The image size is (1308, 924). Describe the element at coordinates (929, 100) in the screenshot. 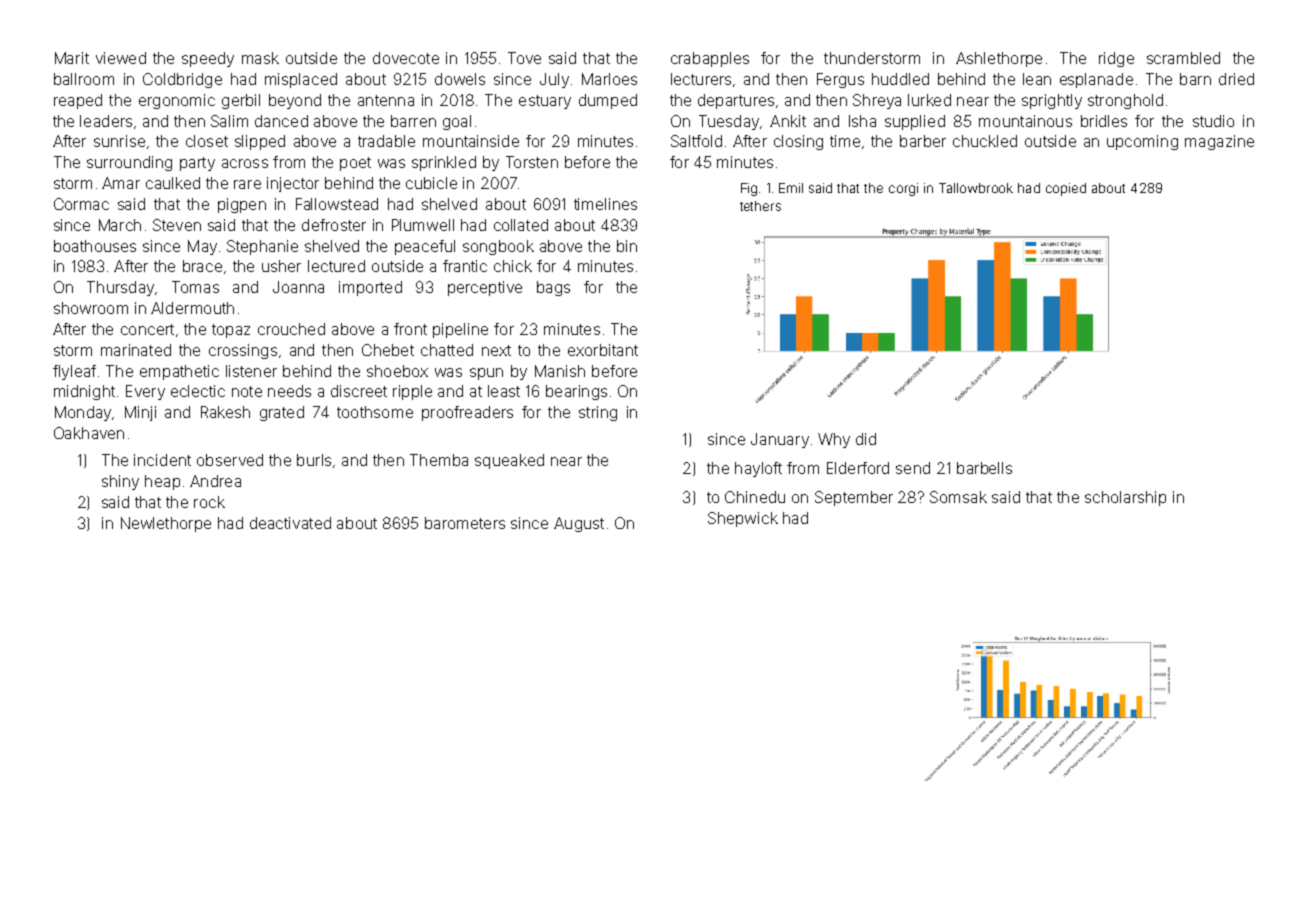

I see `lurked` at that location.
